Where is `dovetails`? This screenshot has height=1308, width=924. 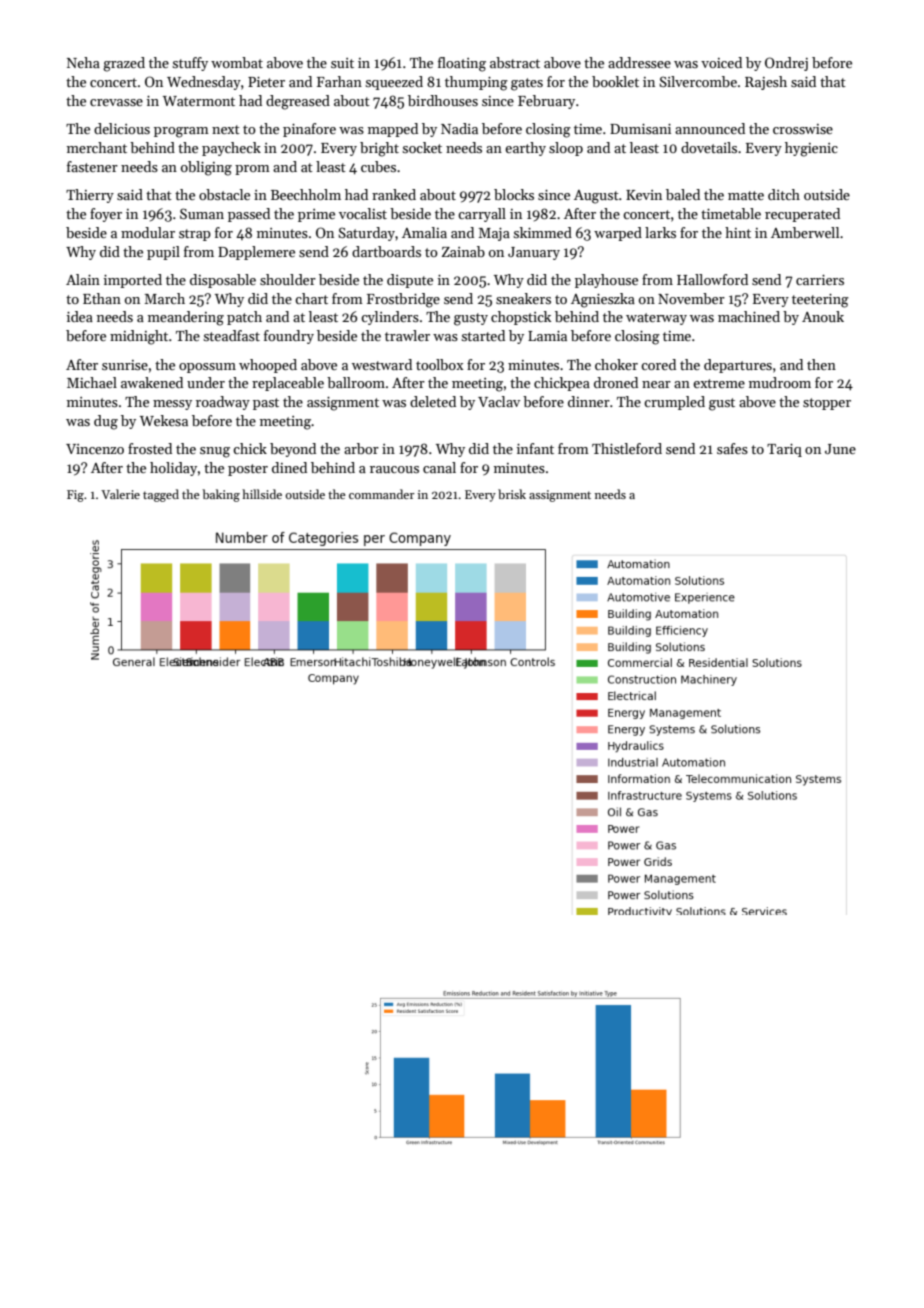 dovetails is located at coordinates (709, 147).
